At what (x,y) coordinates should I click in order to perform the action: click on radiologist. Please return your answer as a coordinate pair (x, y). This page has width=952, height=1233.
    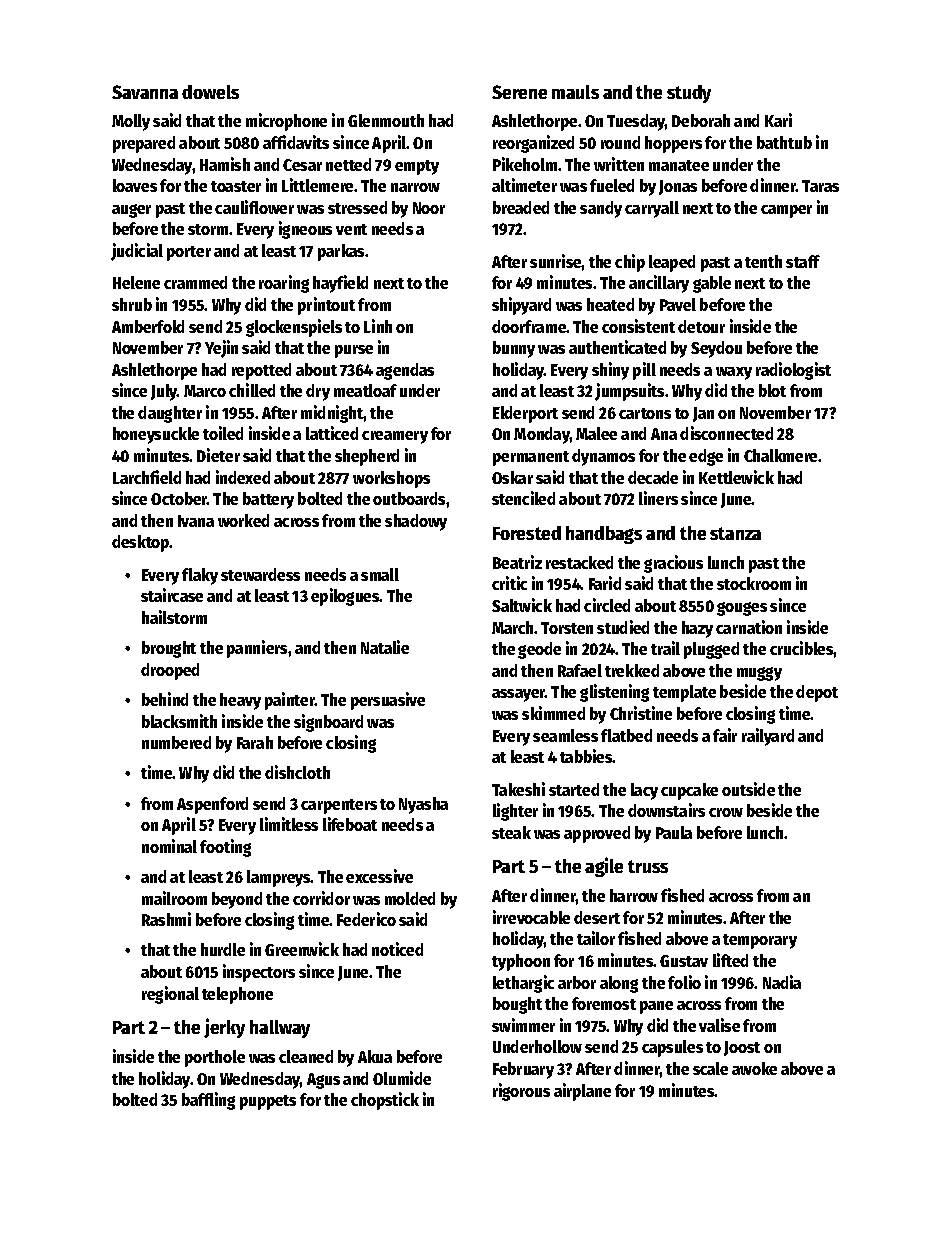
    Looking at the image, I should click on (793, 371).
